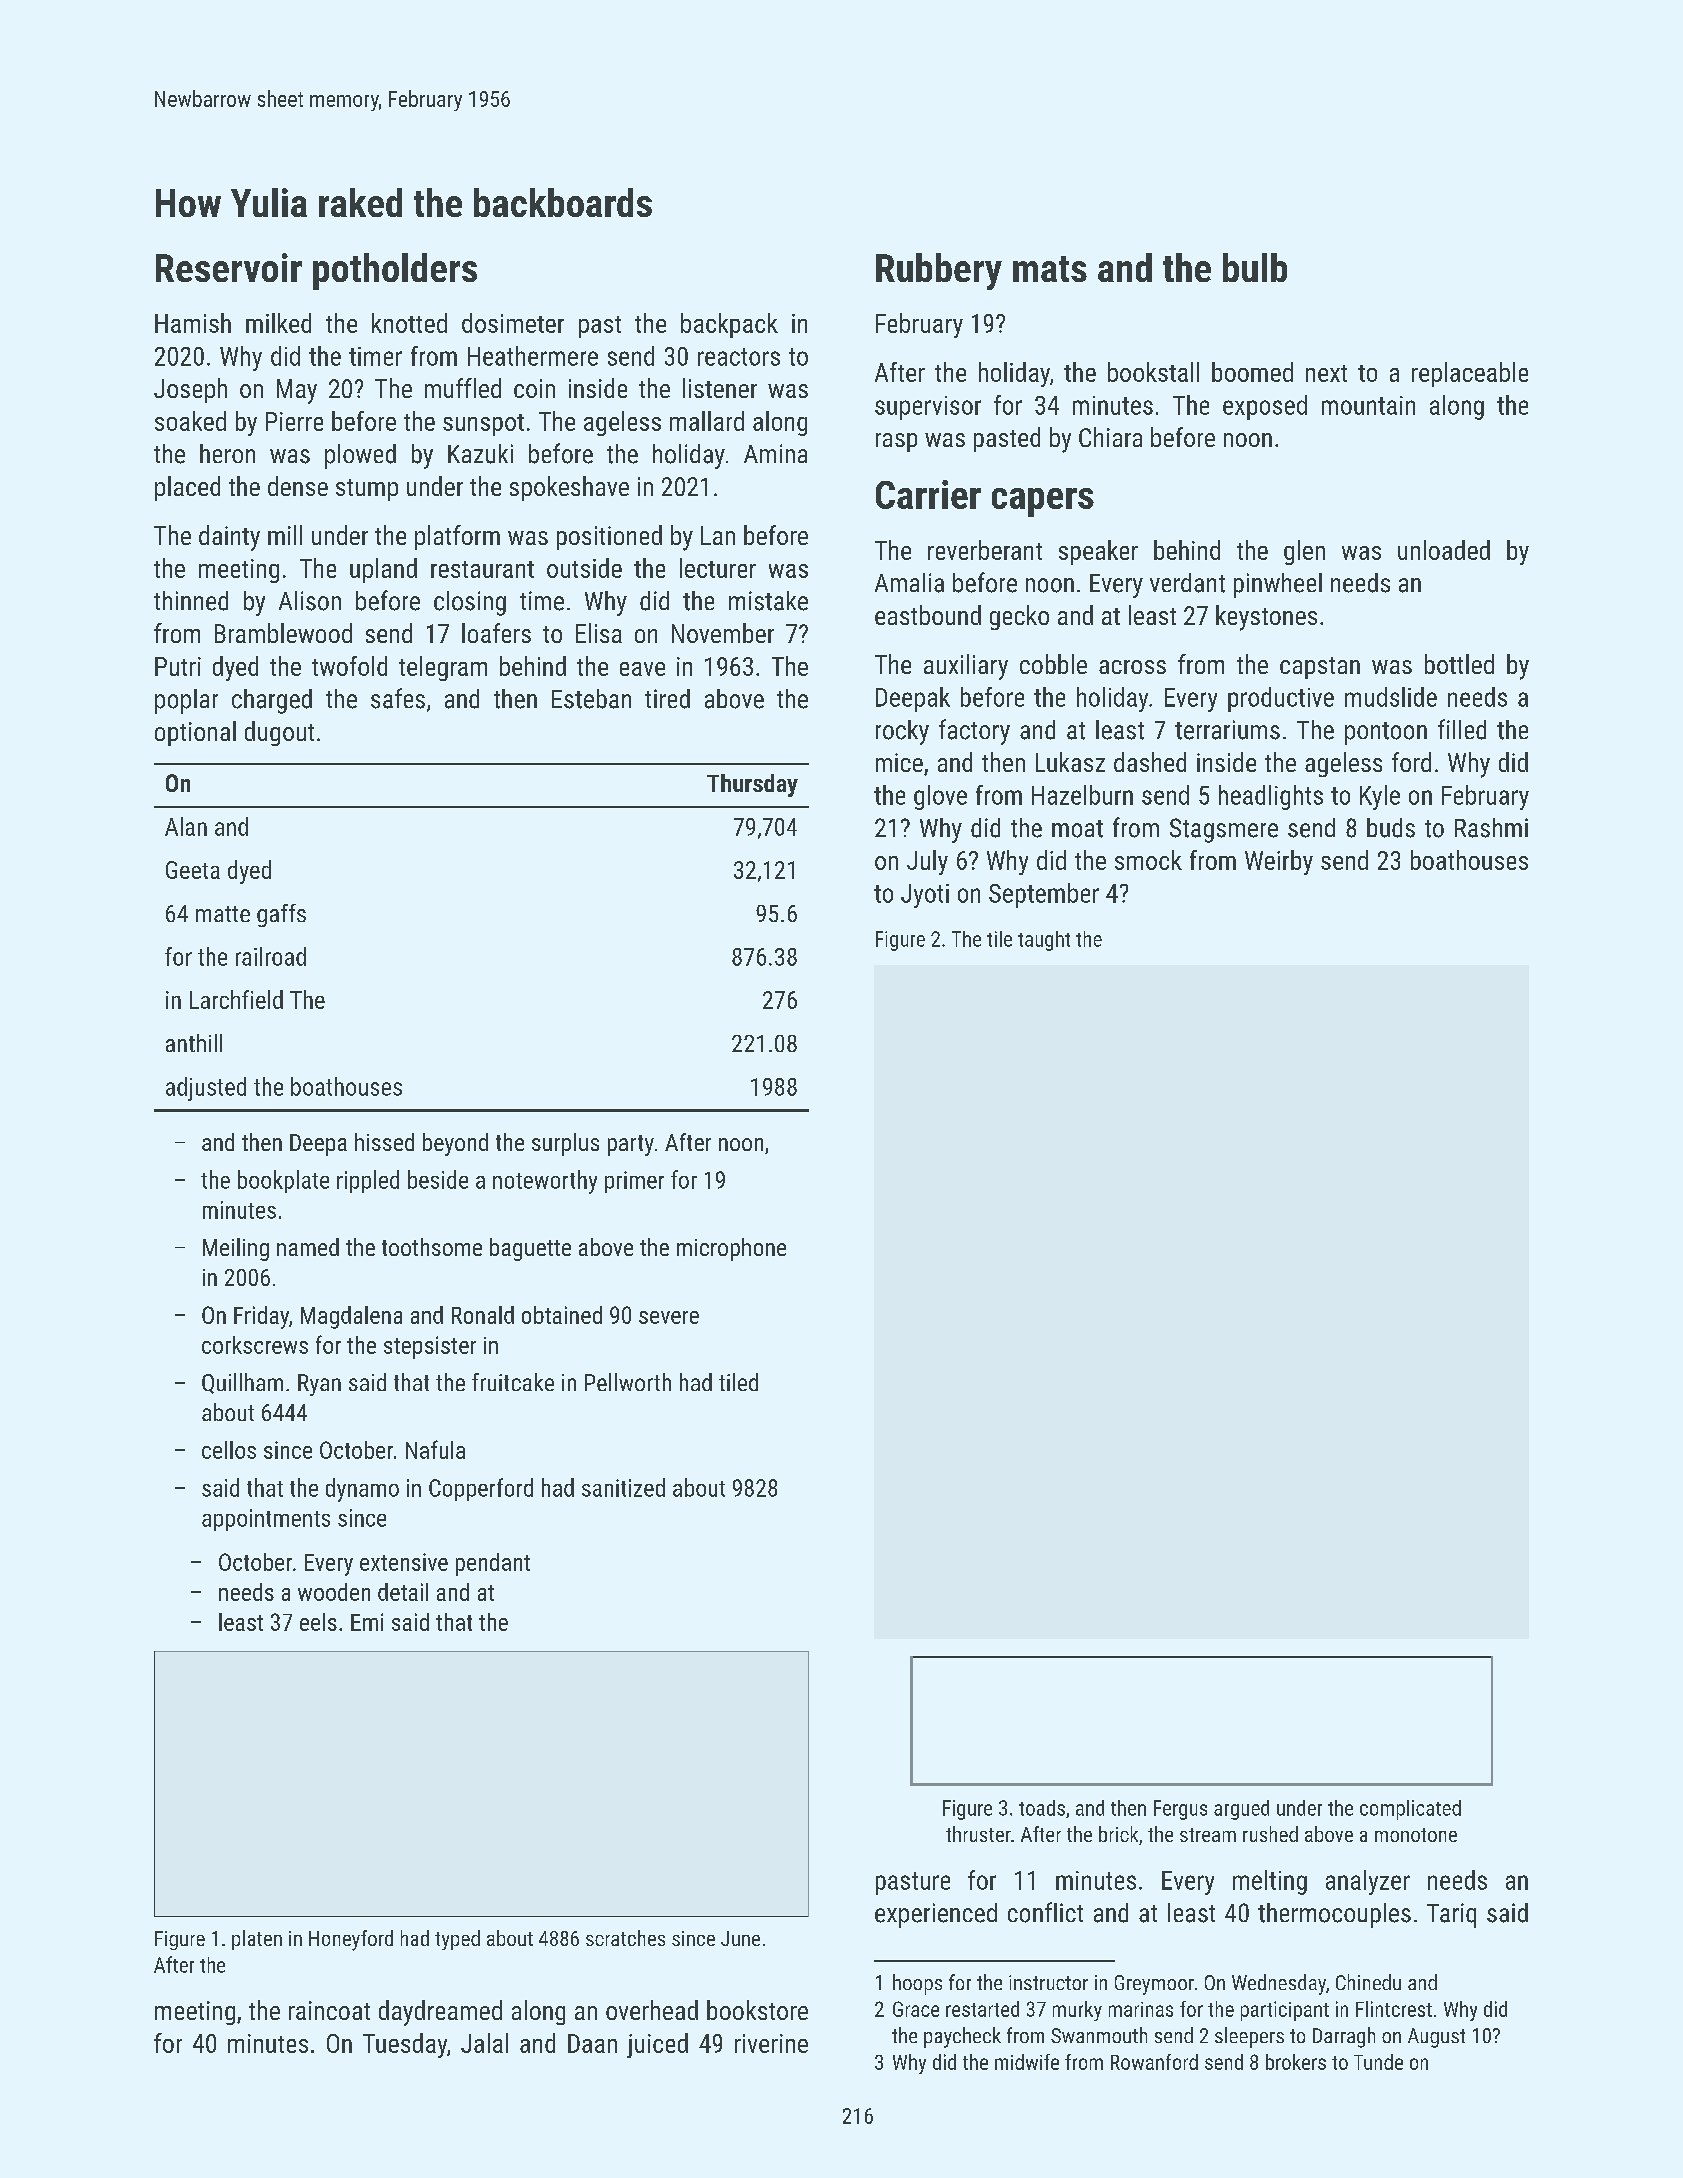  What do you see at coordinates (731, 1249) in the document?
I see `microphone` at bounding box center [731, 1249].
